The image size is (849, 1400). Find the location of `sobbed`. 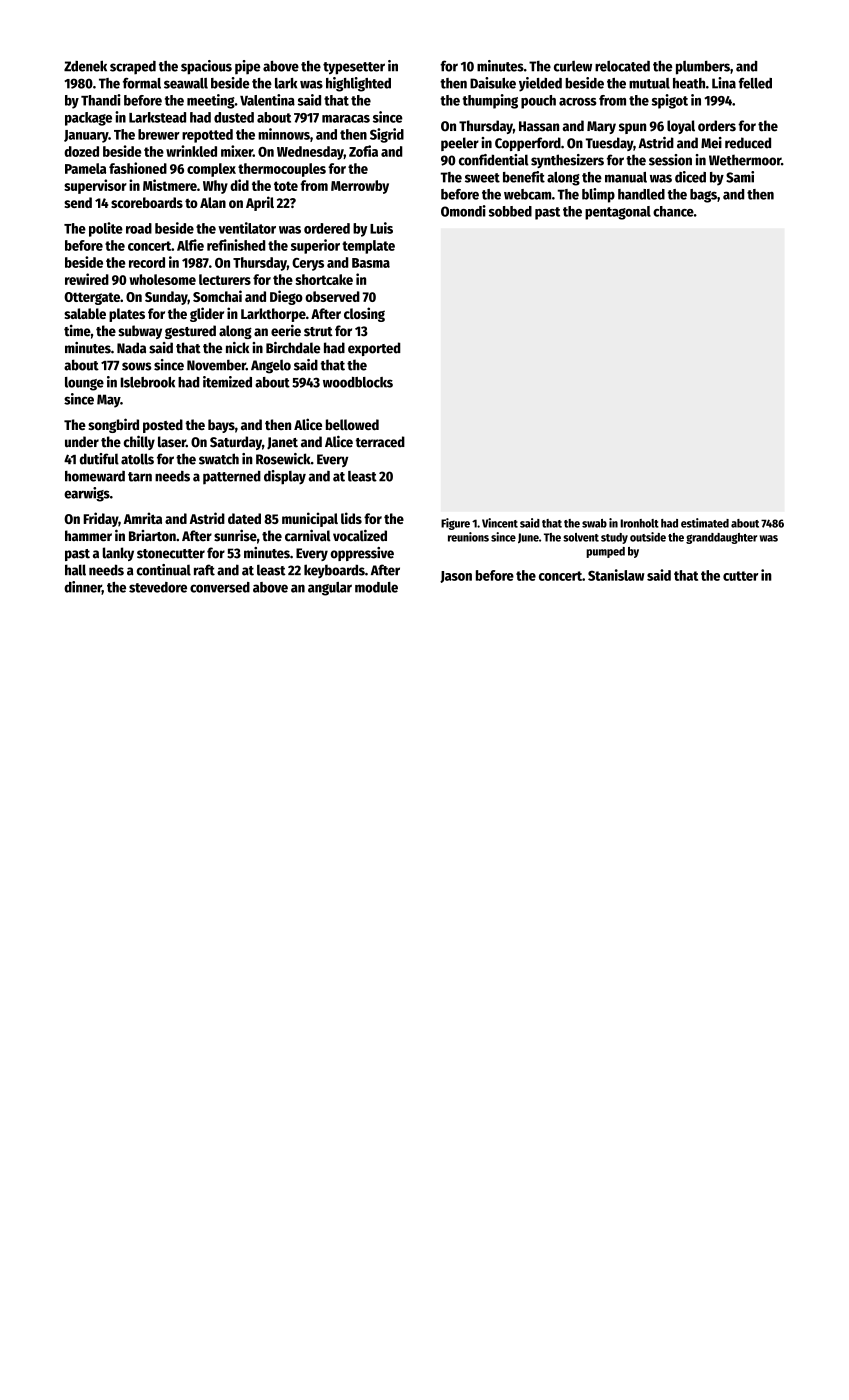

sobbed is located at coordinates (510, 211).
